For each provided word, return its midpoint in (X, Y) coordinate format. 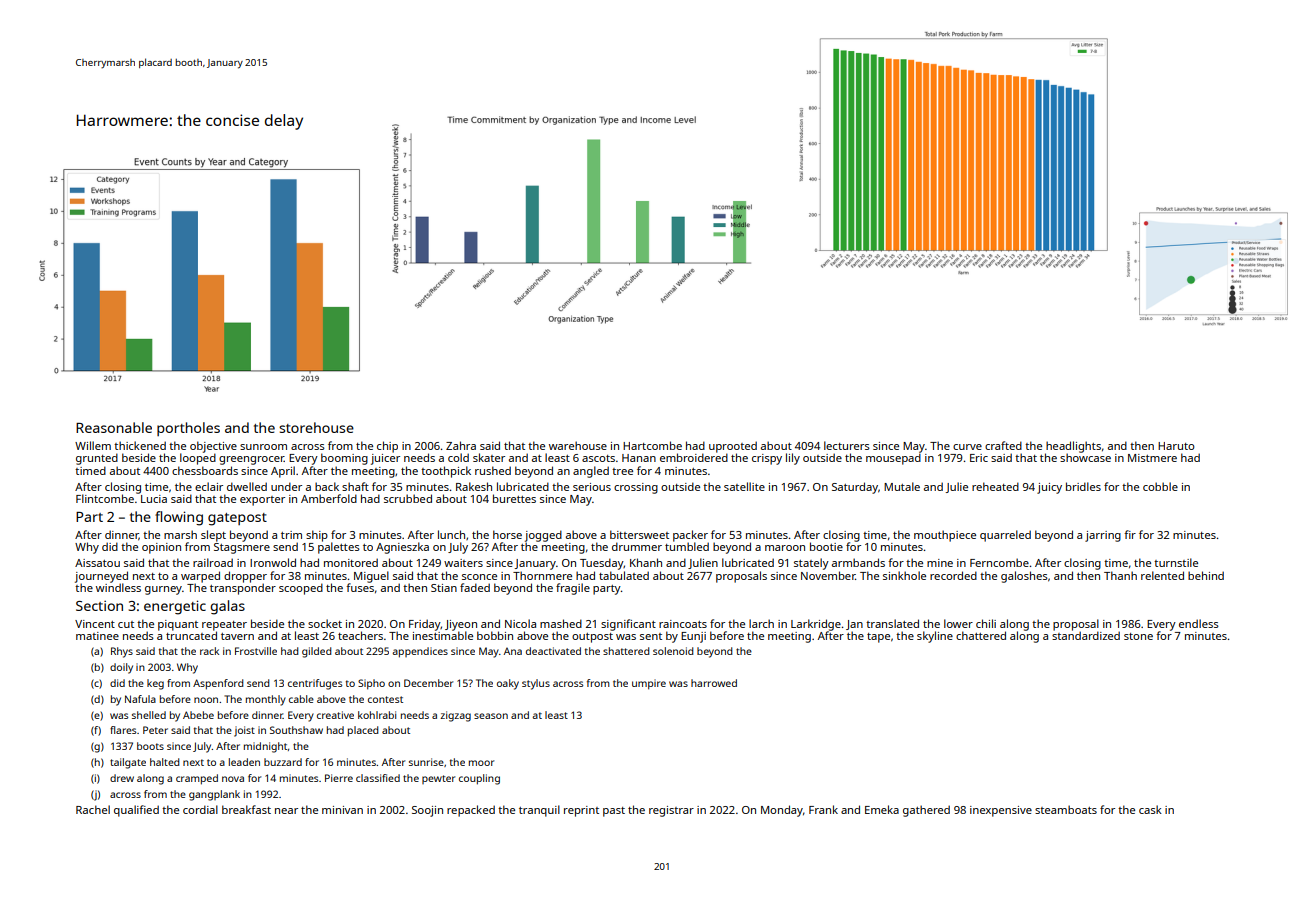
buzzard (283, 762)
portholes (188, 429)
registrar (671, 811)
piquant (178, 625)
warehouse (578, 445)
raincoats (683, 624)
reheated (995, 486)
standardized (1086, 635)
